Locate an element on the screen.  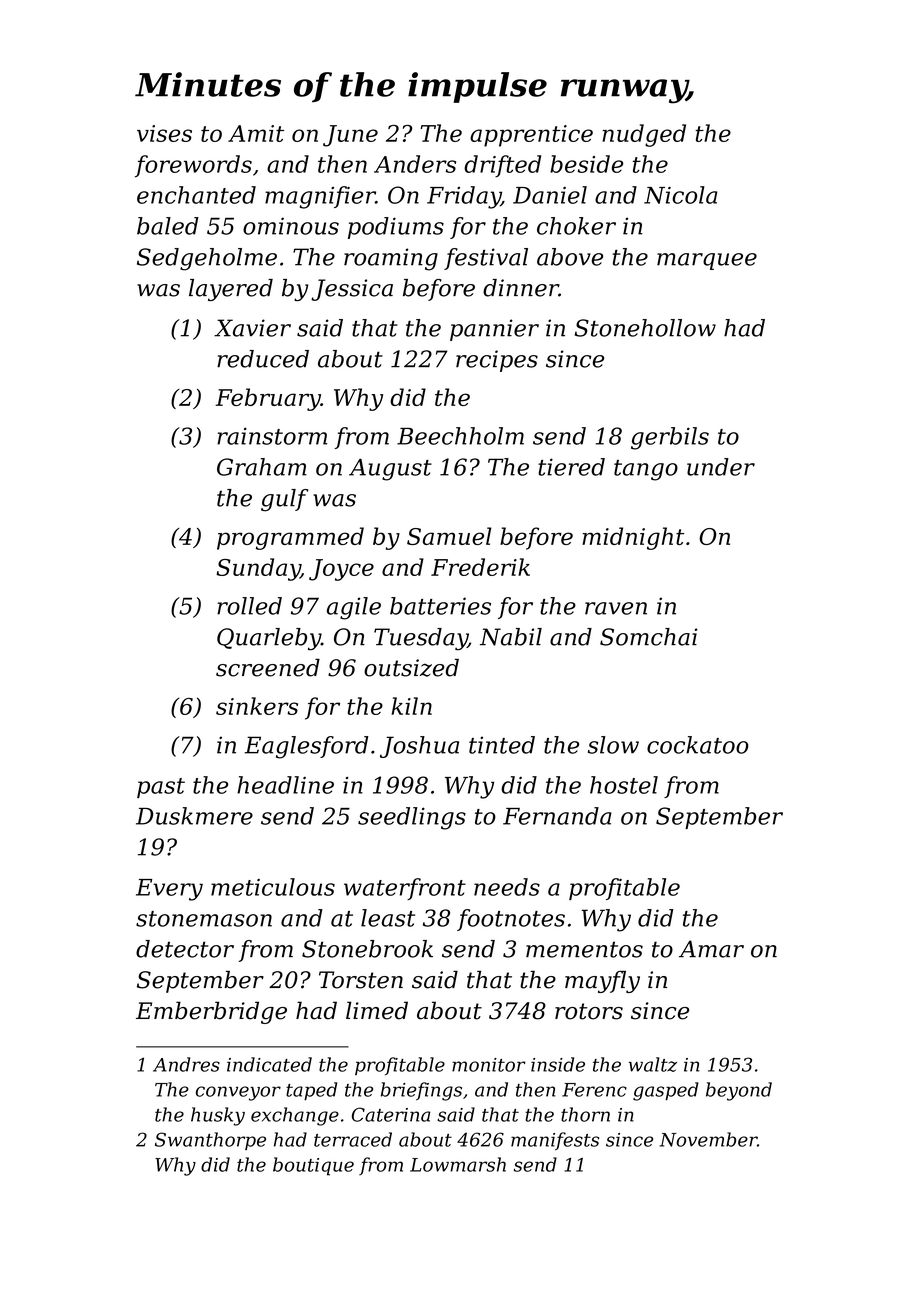
Sedgeholme is located at coordinates (207, 259).
